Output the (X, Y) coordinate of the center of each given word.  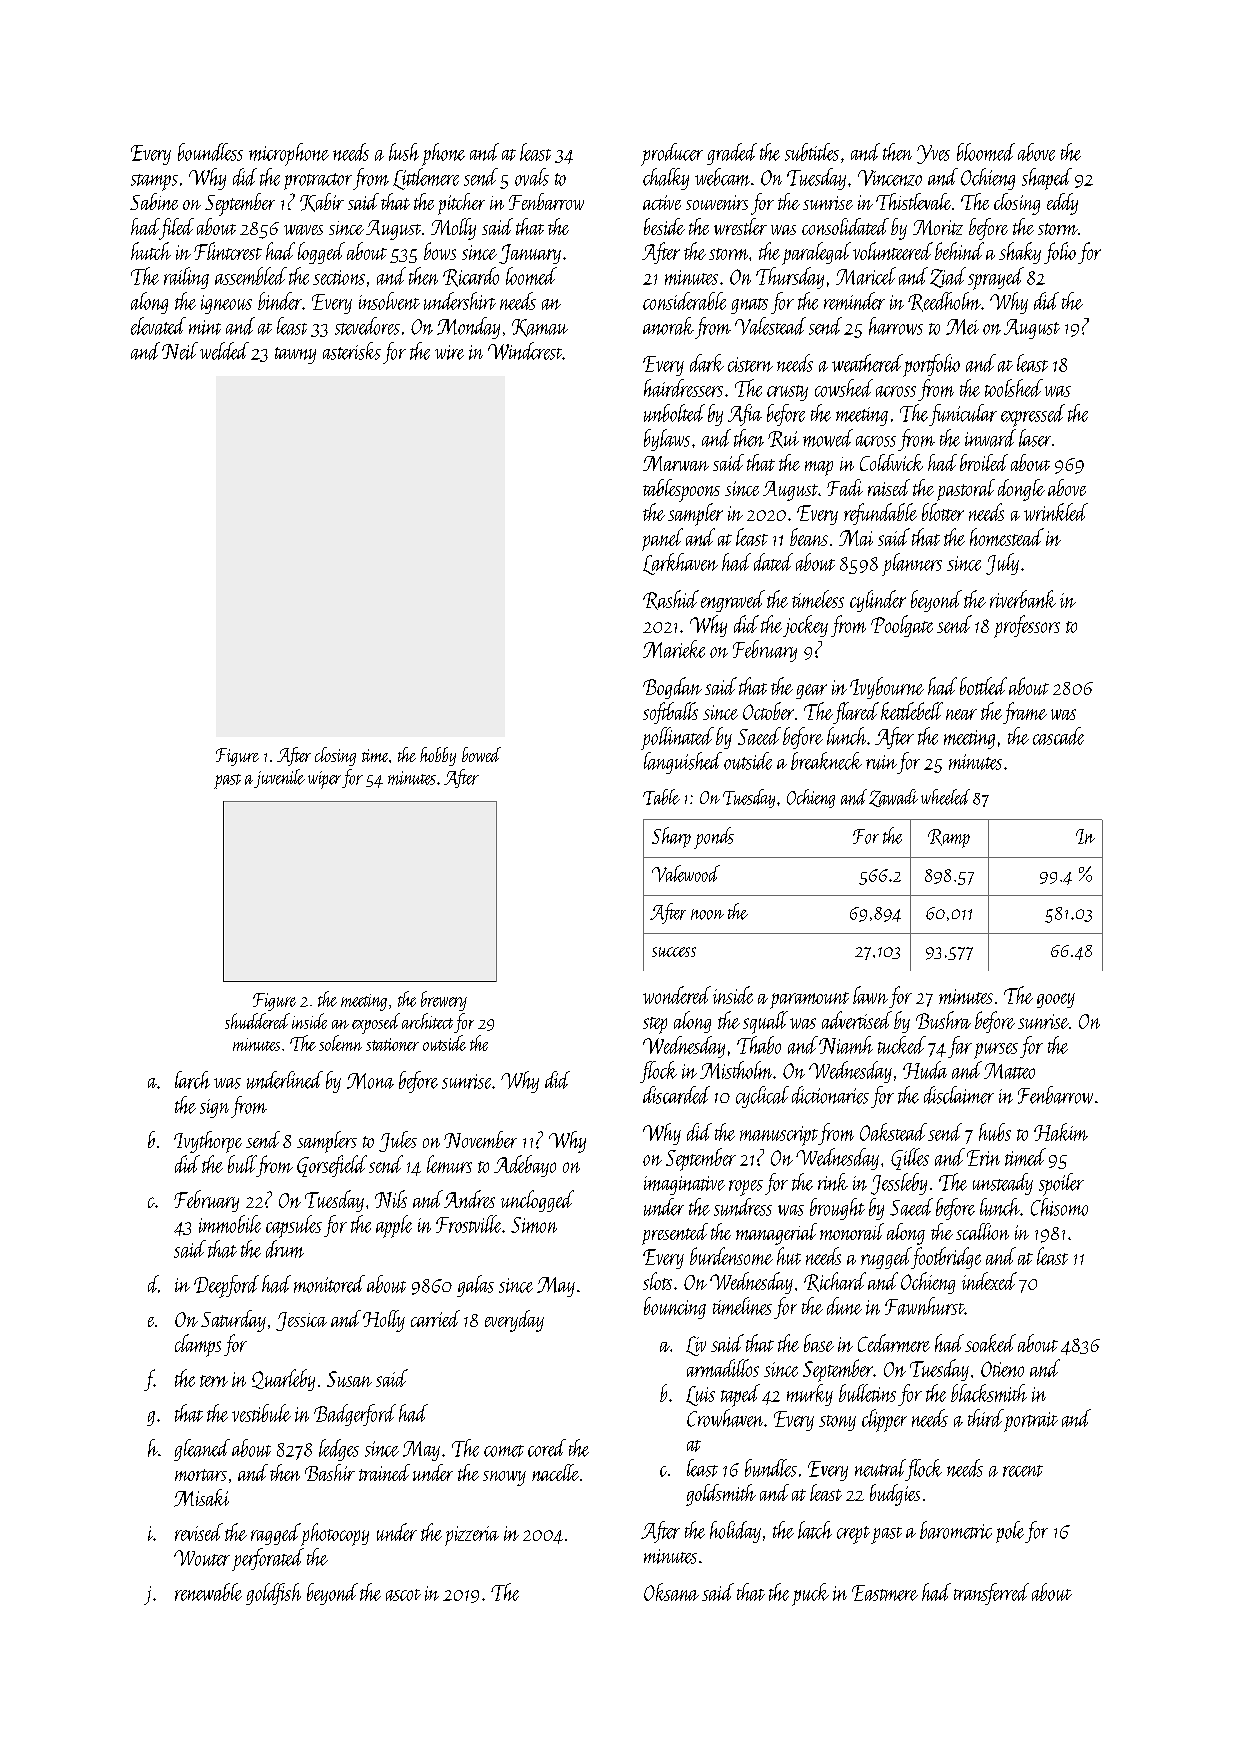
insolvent (389, 301)
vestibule (261, 1413)
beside (664, 226)
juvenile (279, 778)
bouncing (675, 1308)
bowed (481, 754)
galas (475, 1286)
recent (1023, 1471)
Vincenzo (890, 178)
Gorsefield (332, 1166)
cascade (1058, 736)
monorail (852, 1231)
